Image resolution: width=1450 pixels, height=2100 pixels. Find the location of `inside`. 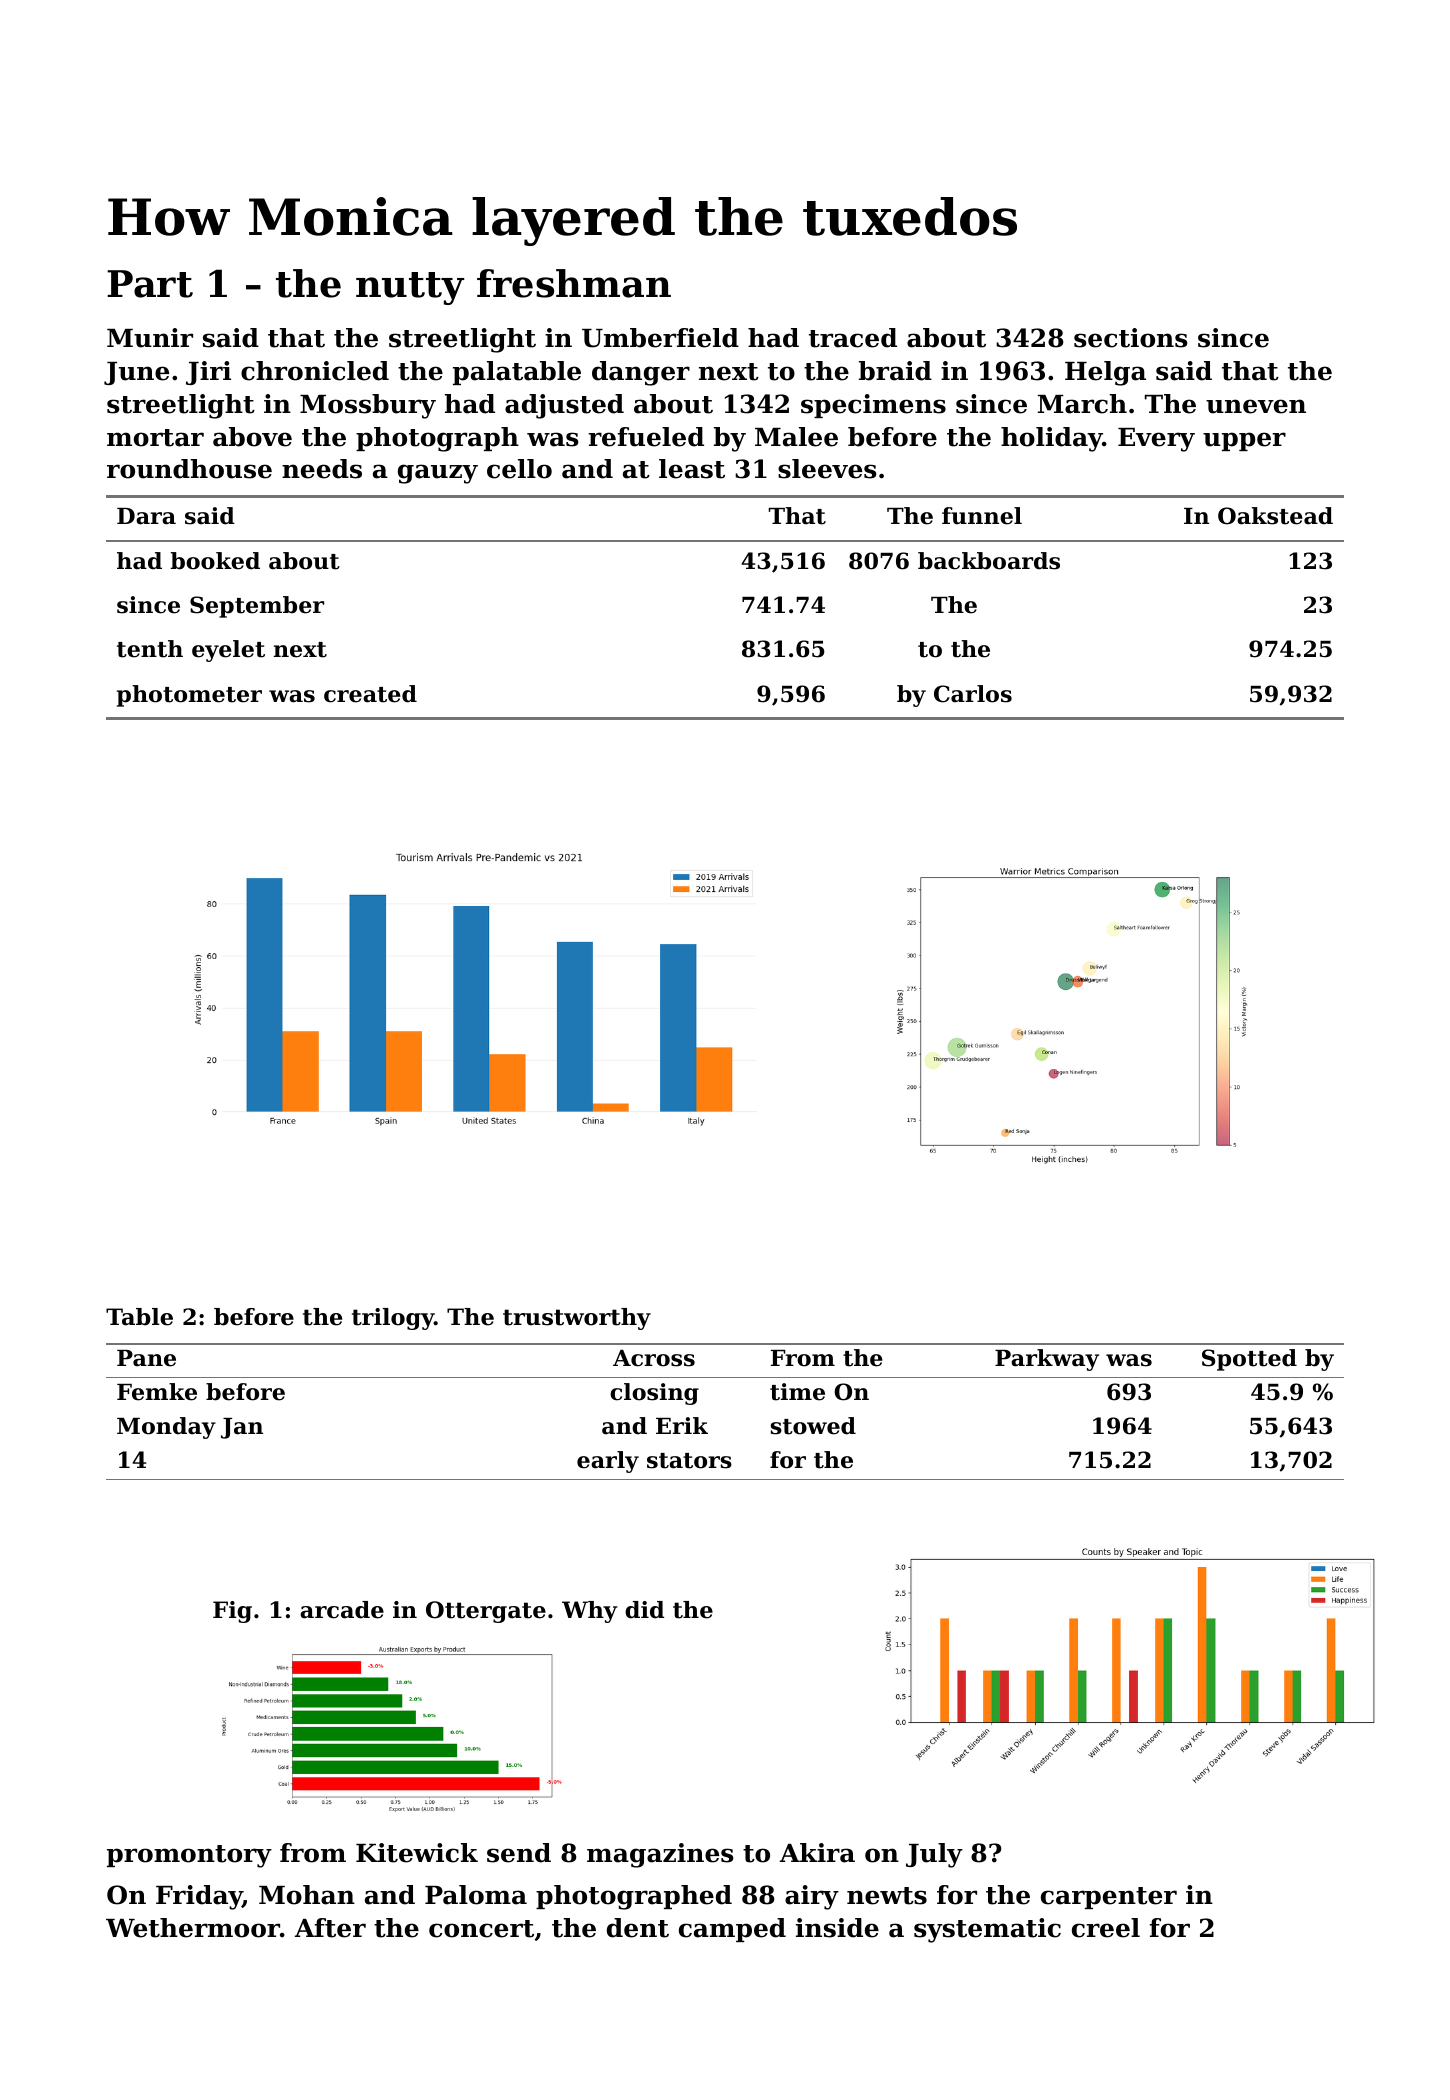

inside is located at coordinates (837, 1928).
